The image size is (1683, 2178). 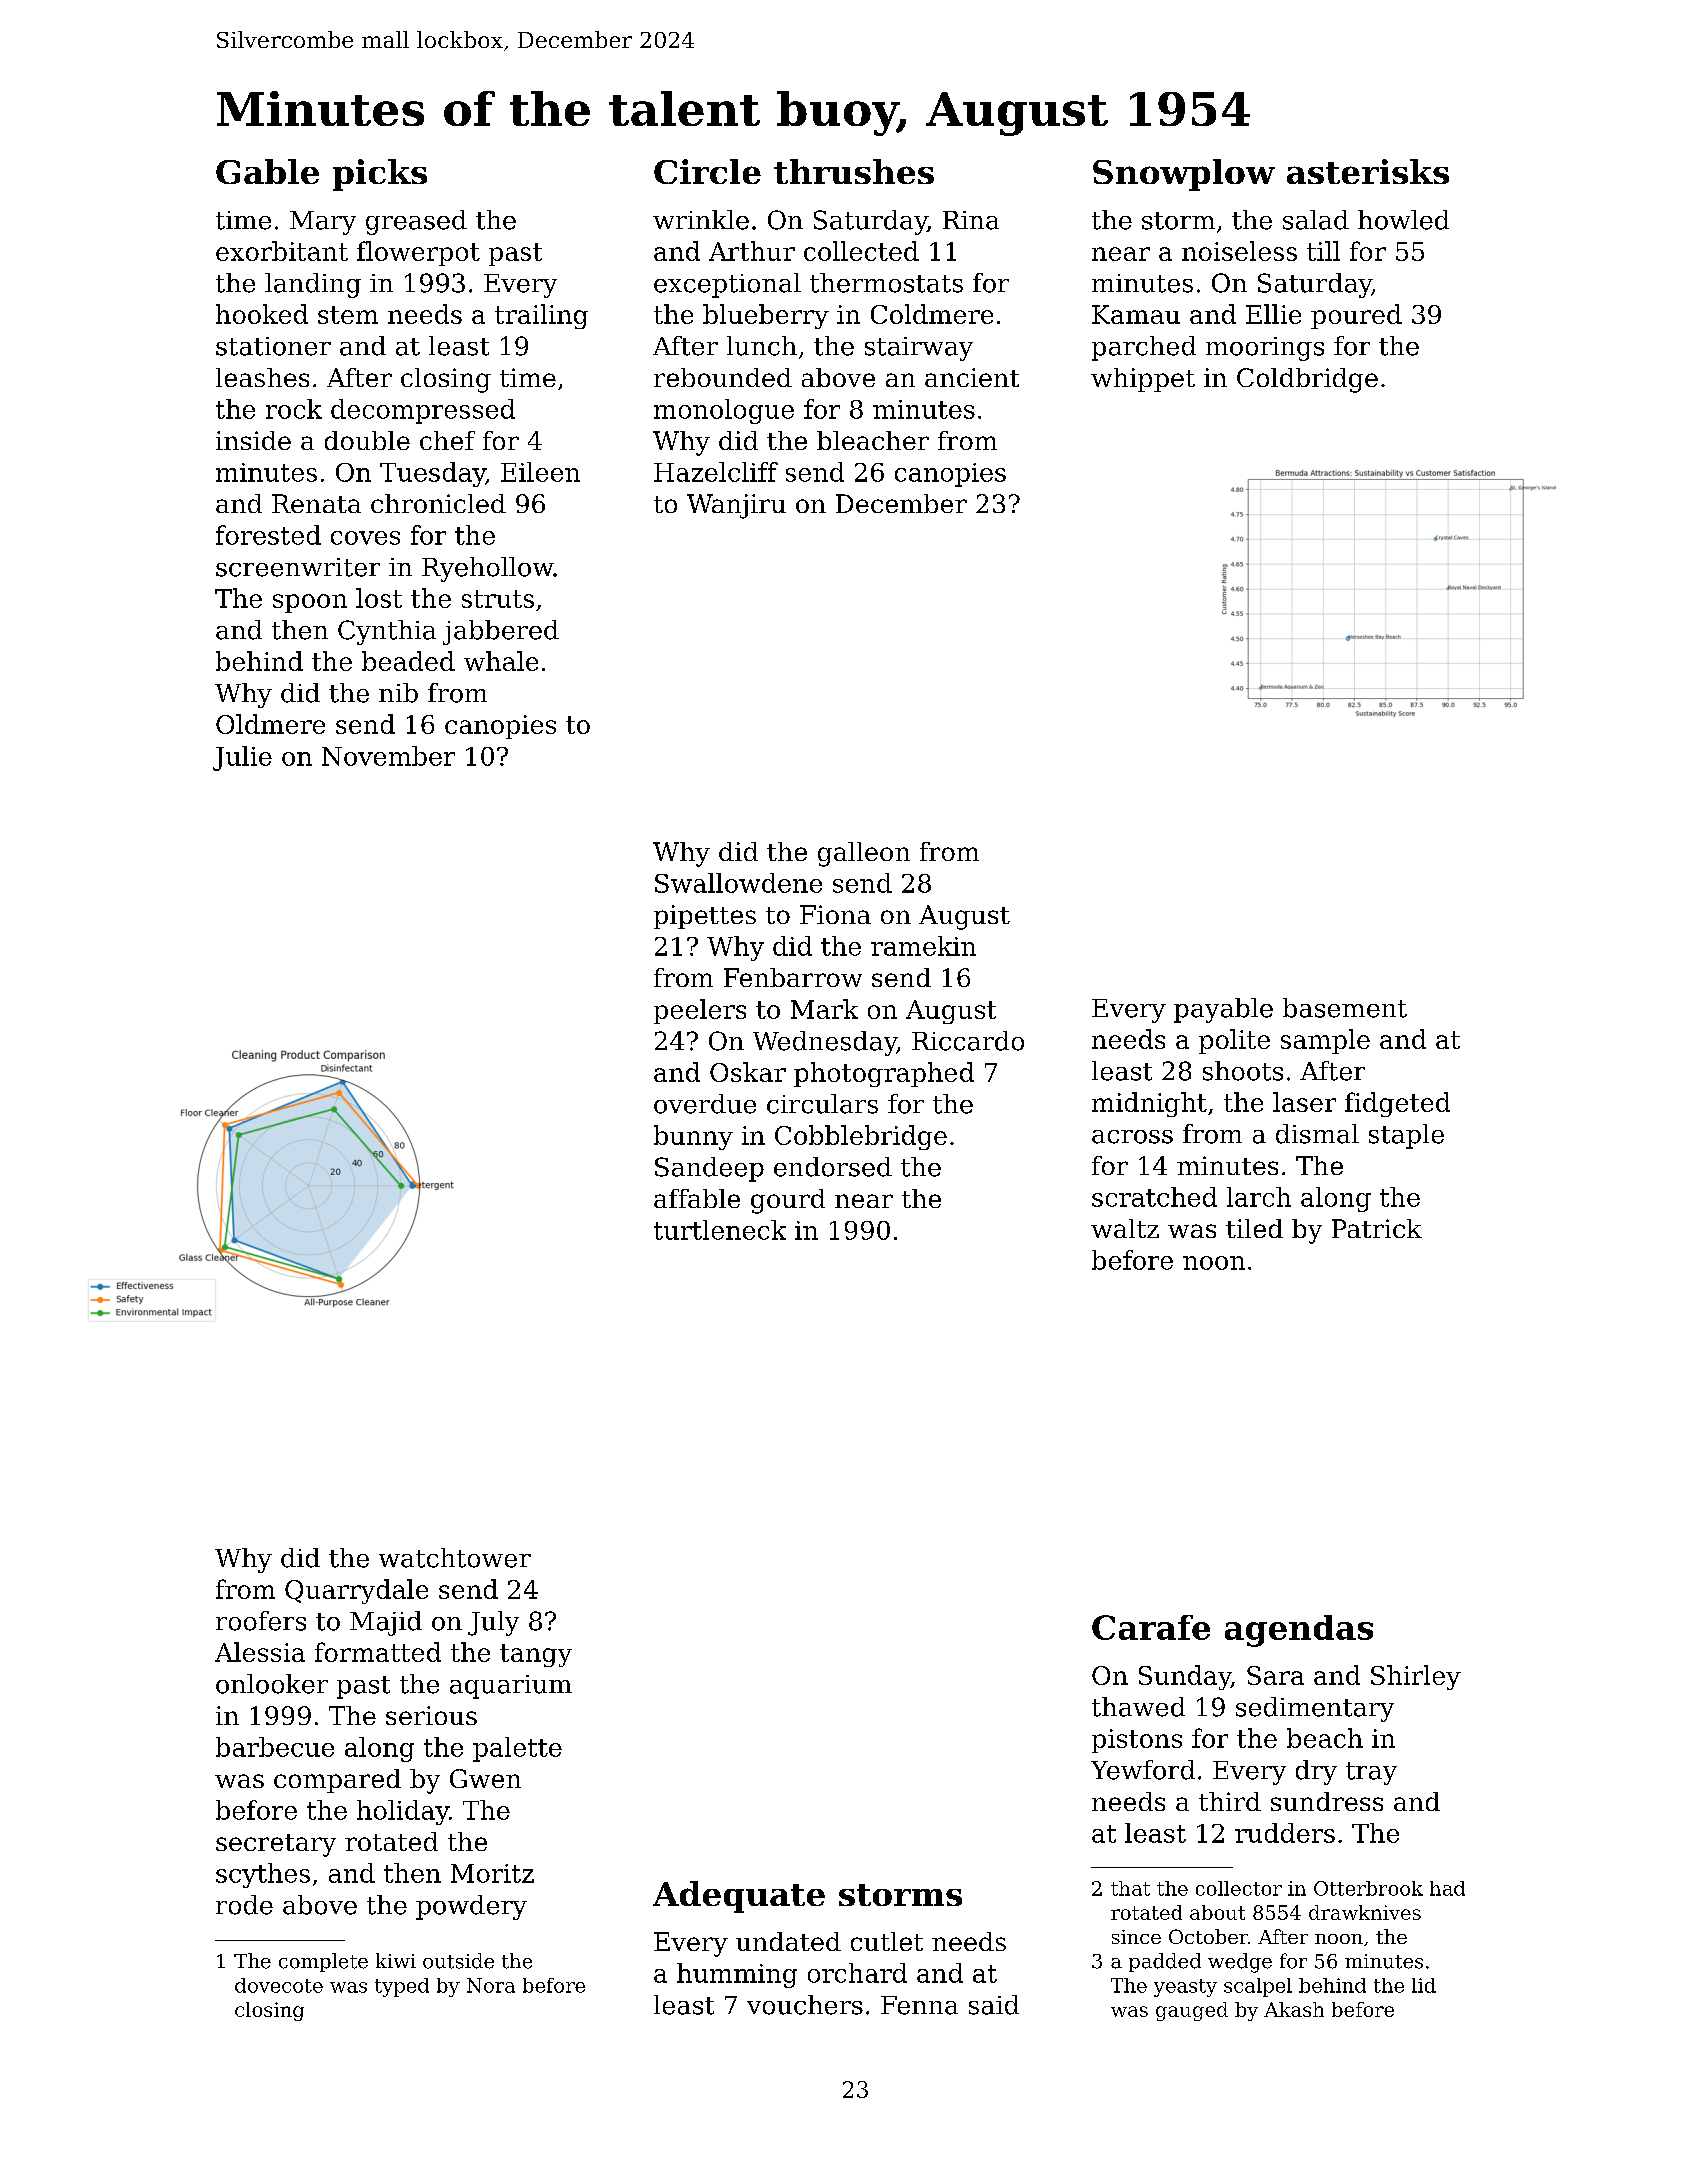 What do you see at coordinates (693, 1137) in the image?
I see `bunny` at bounding box center [693, 1137].
